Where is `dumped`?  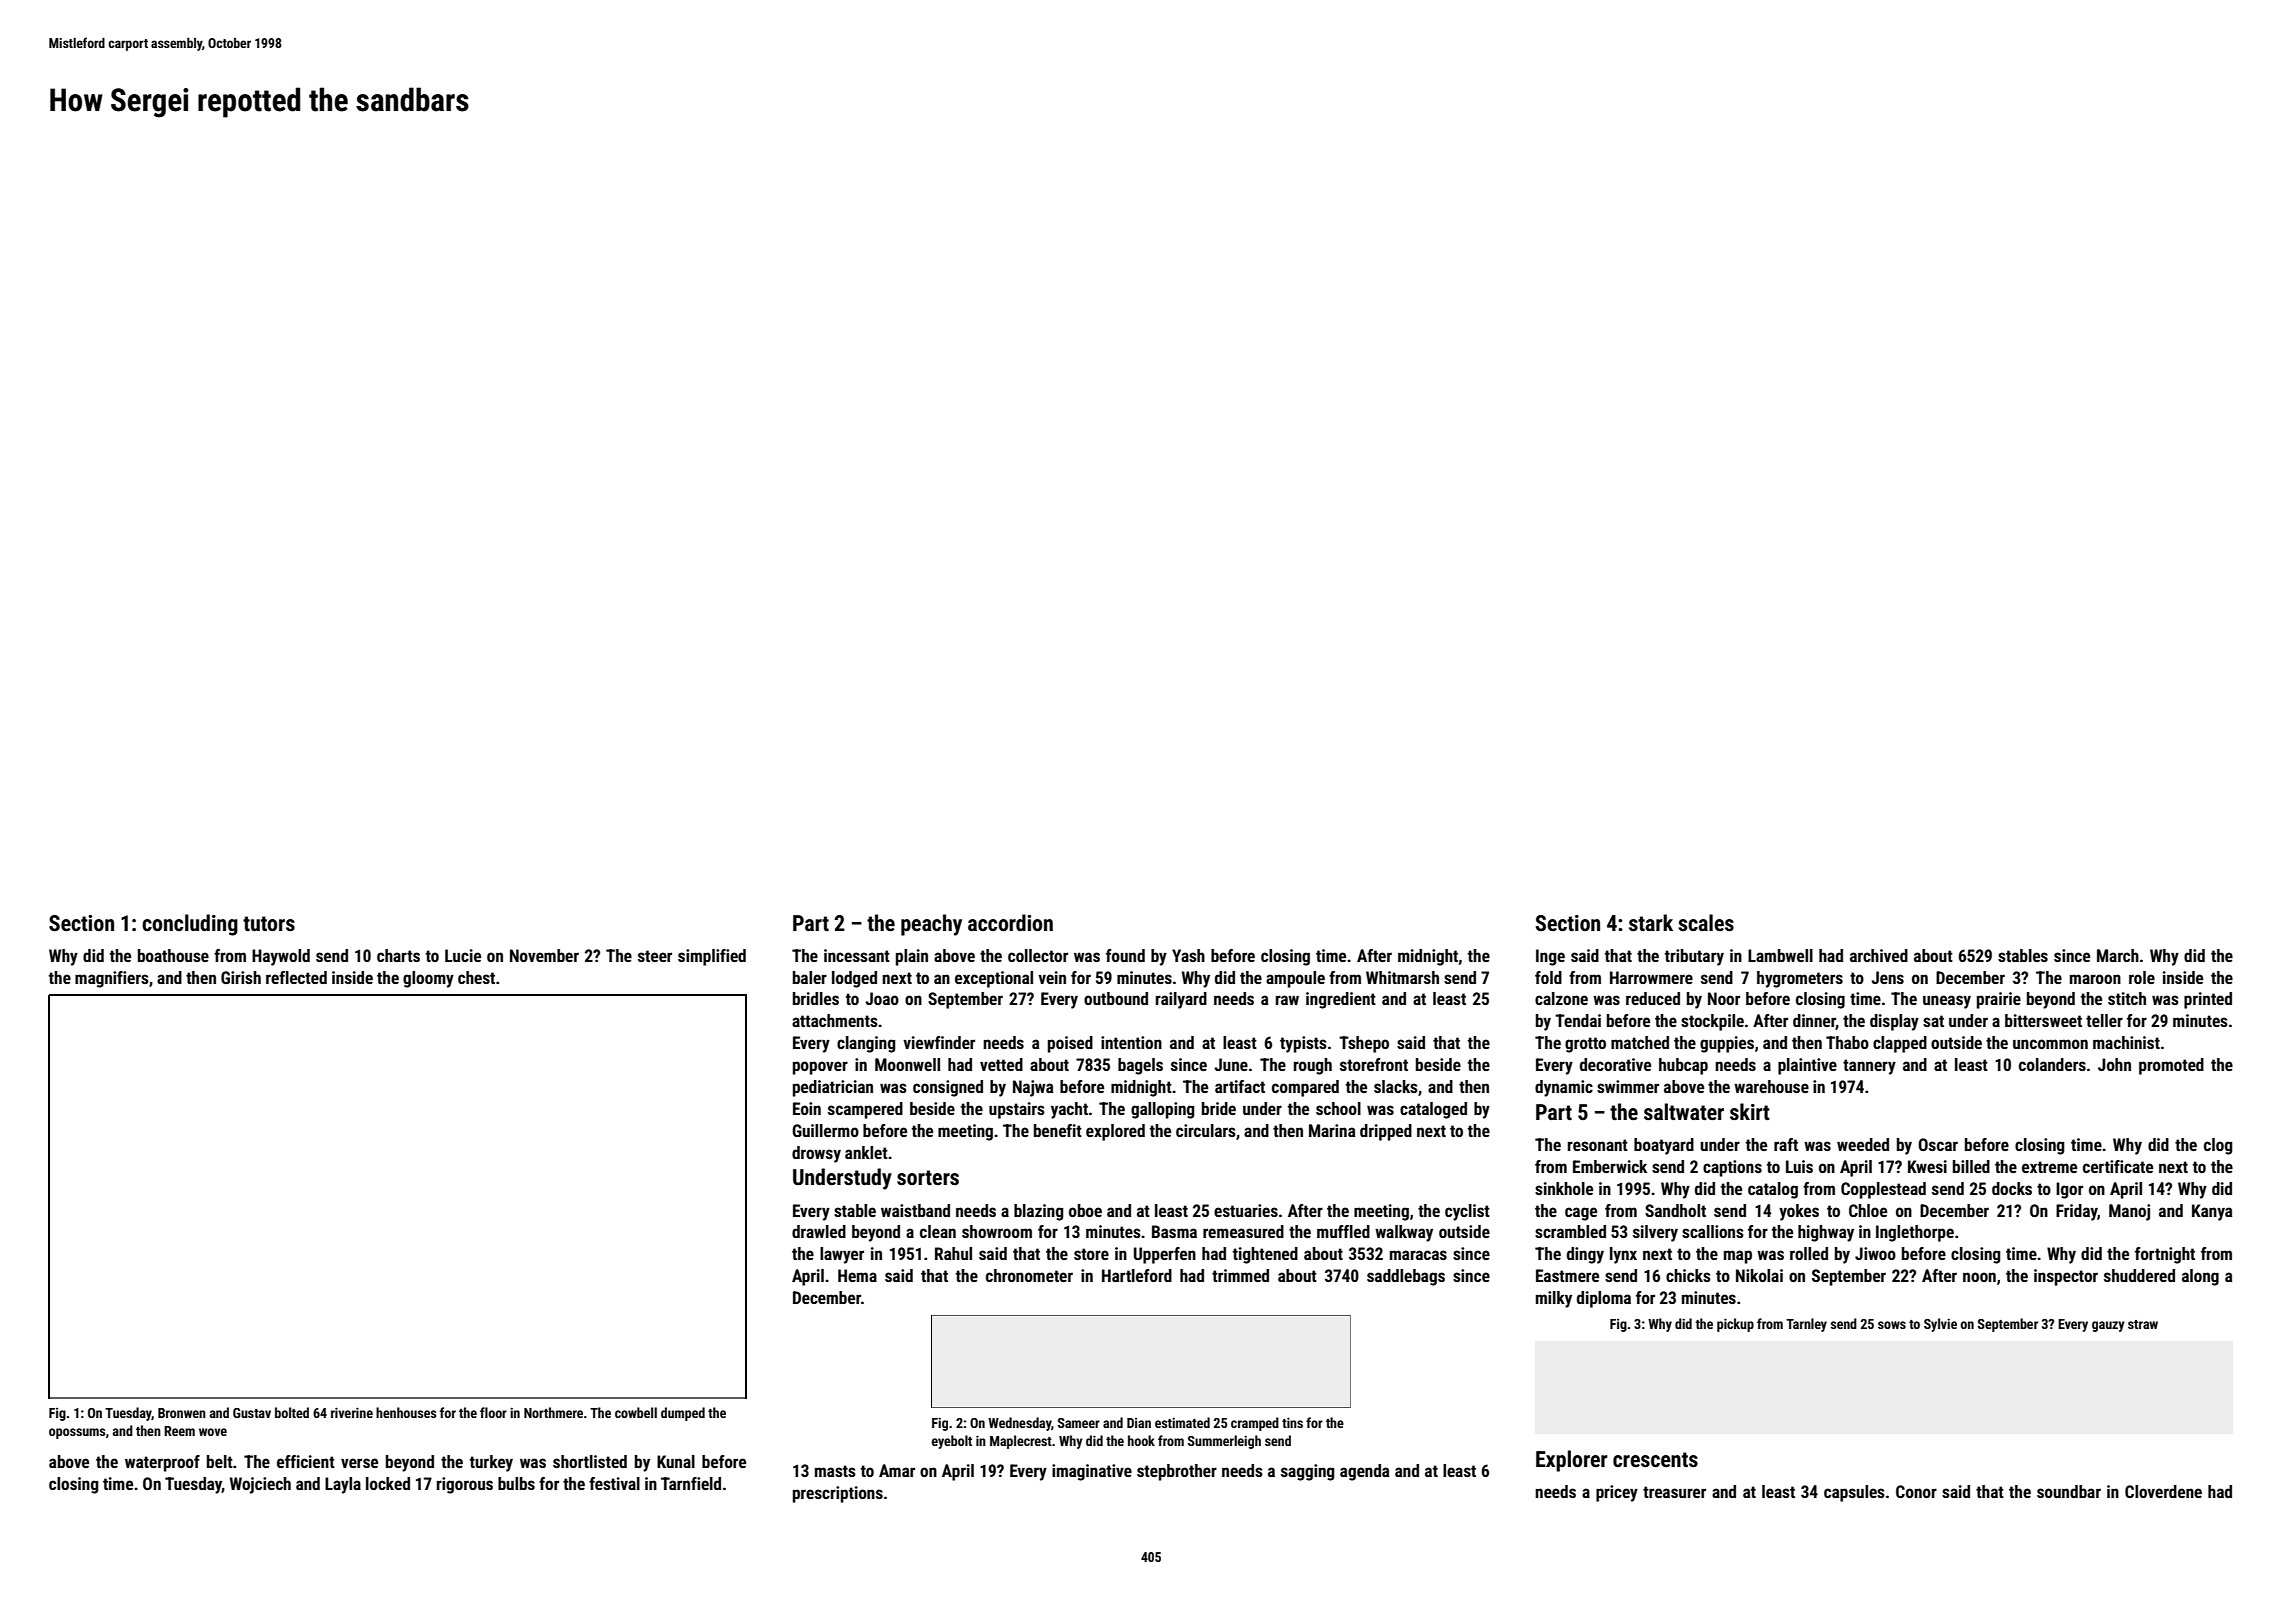 dumped is located at coordinates (683, 1414).
